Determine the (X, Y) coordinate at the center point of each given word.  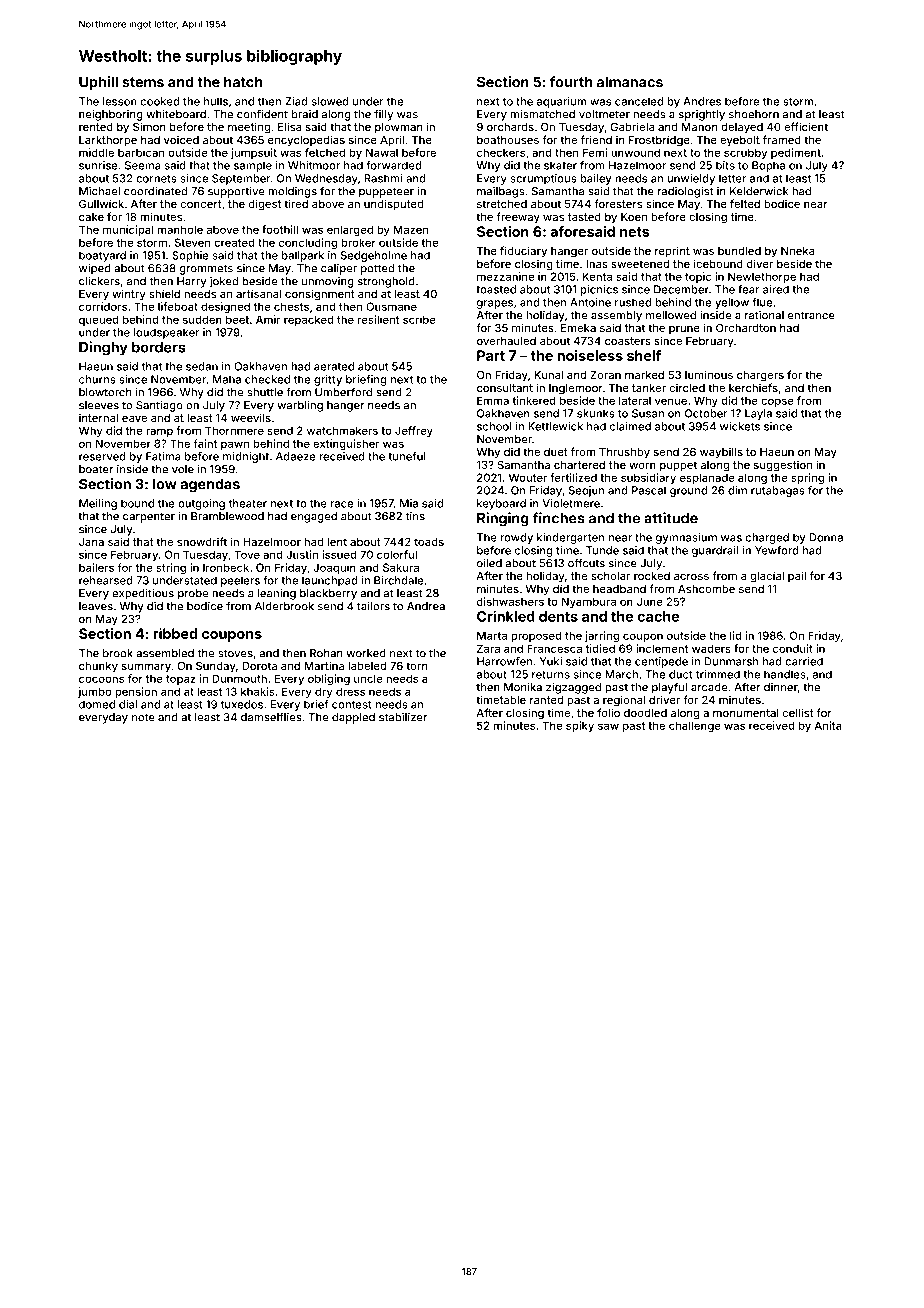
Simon (149, 126)
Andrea (426, 606)
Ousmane (391, 306)
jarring (602, 636)
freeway (518, 218)
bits (725, 165)
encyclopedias (306, 141)
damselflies (271, 717)
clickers (99, 281)
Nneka (798, 251)
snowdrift (202, 541)
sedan (202, 366)
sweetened (640, 264)
